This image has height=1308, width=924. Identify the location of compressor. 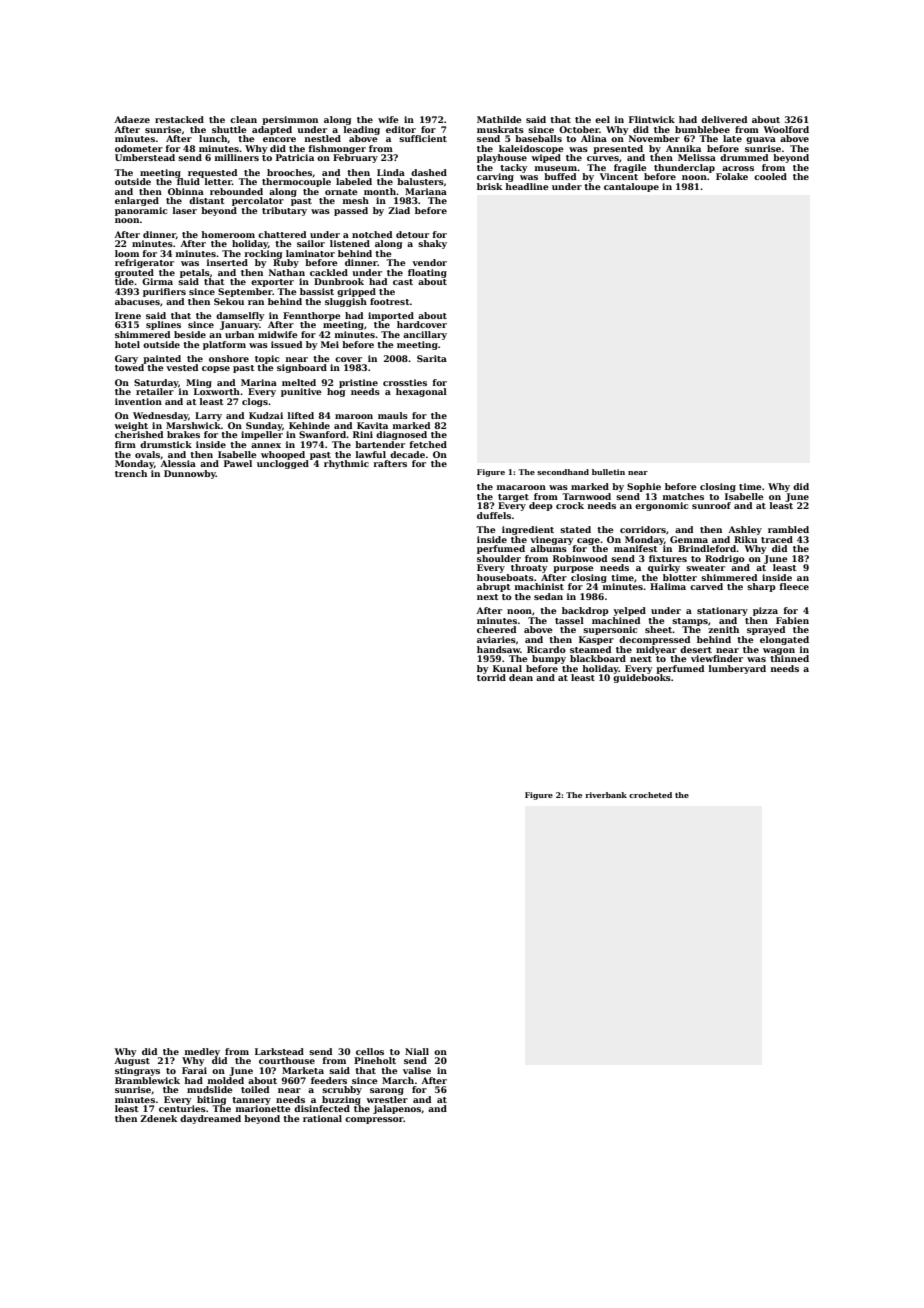
(374, 1120).
